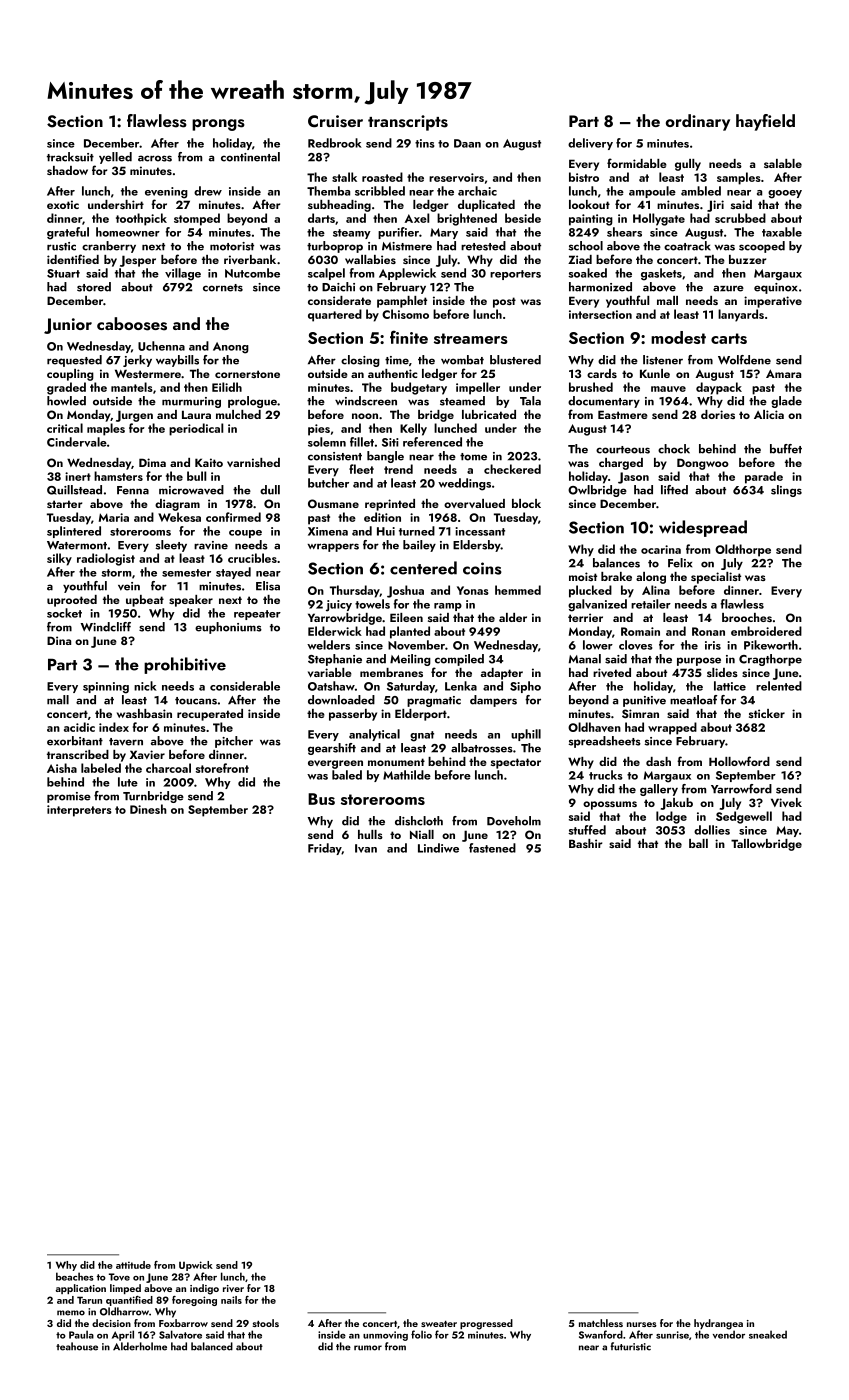  What do you see at coordinates (698, 843) in the page?
I see `ball` at bounding box center [698, 843].
